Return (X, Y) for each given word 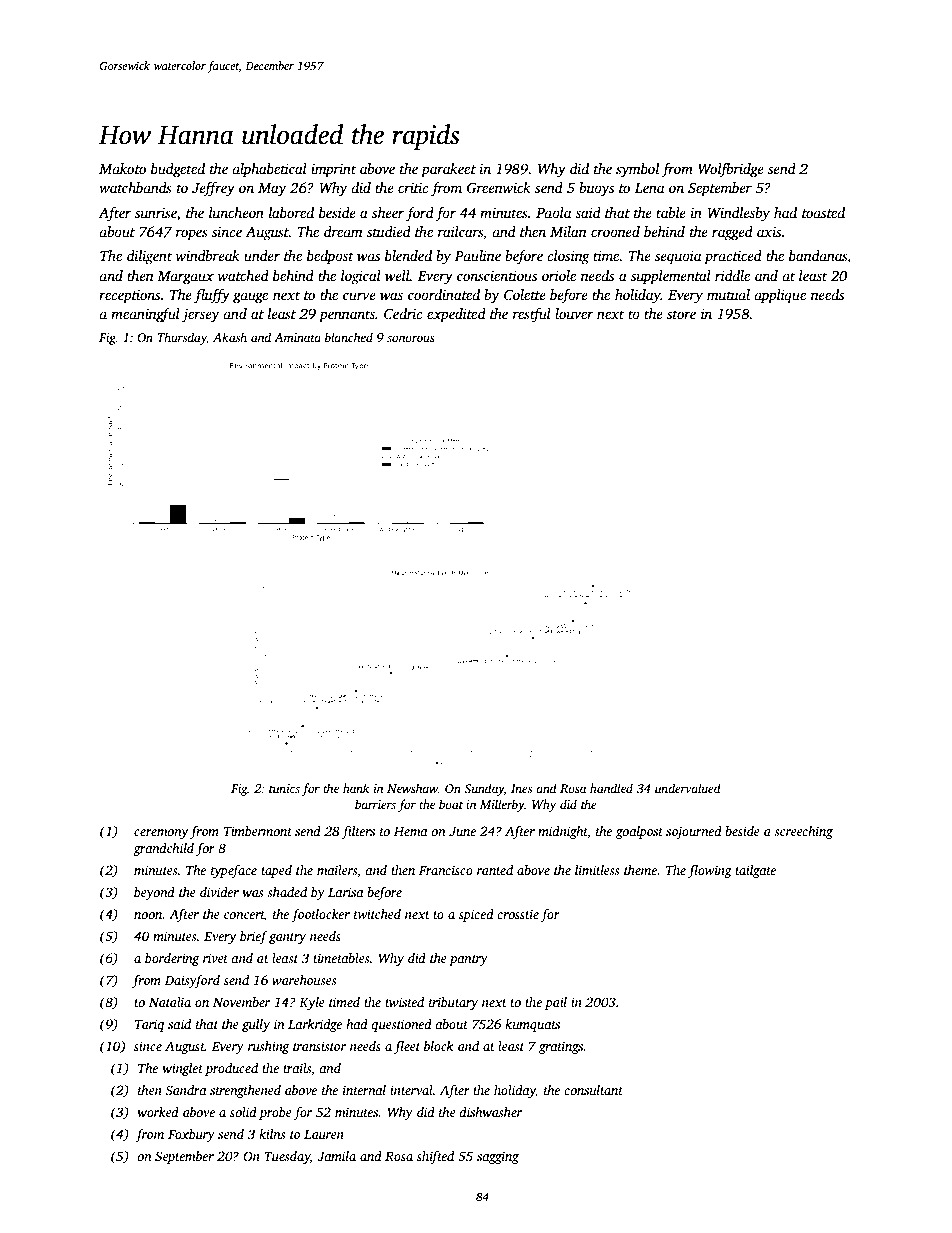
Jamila (336, 1156)
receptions (129, 296)
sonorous (411, 338)
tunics (284, 788)
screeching (803, 832)
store (681, 314)
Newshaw (412, 788)
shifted (435, 1157)
